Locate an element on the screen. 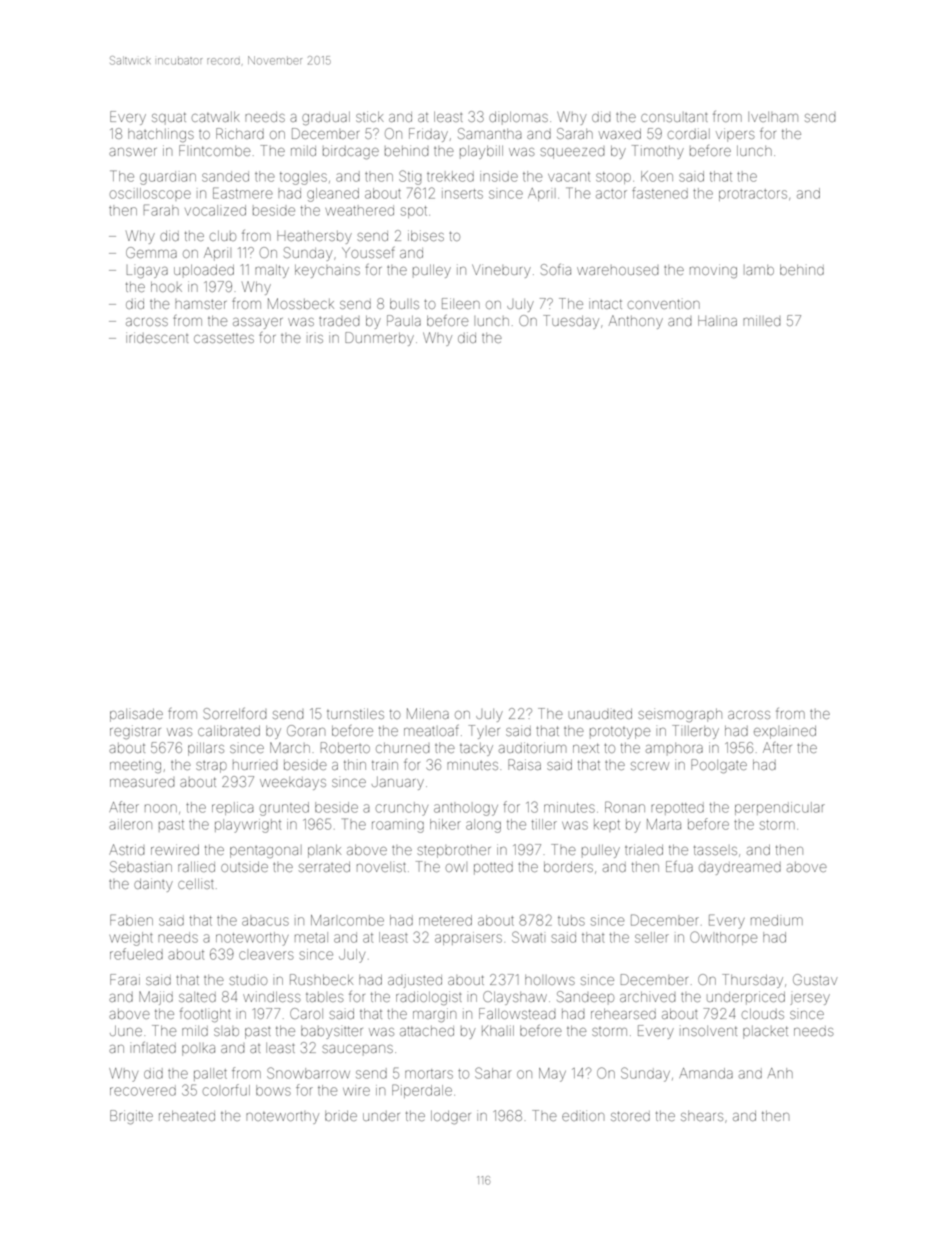  hollows is located at coordinates (550, 980).
